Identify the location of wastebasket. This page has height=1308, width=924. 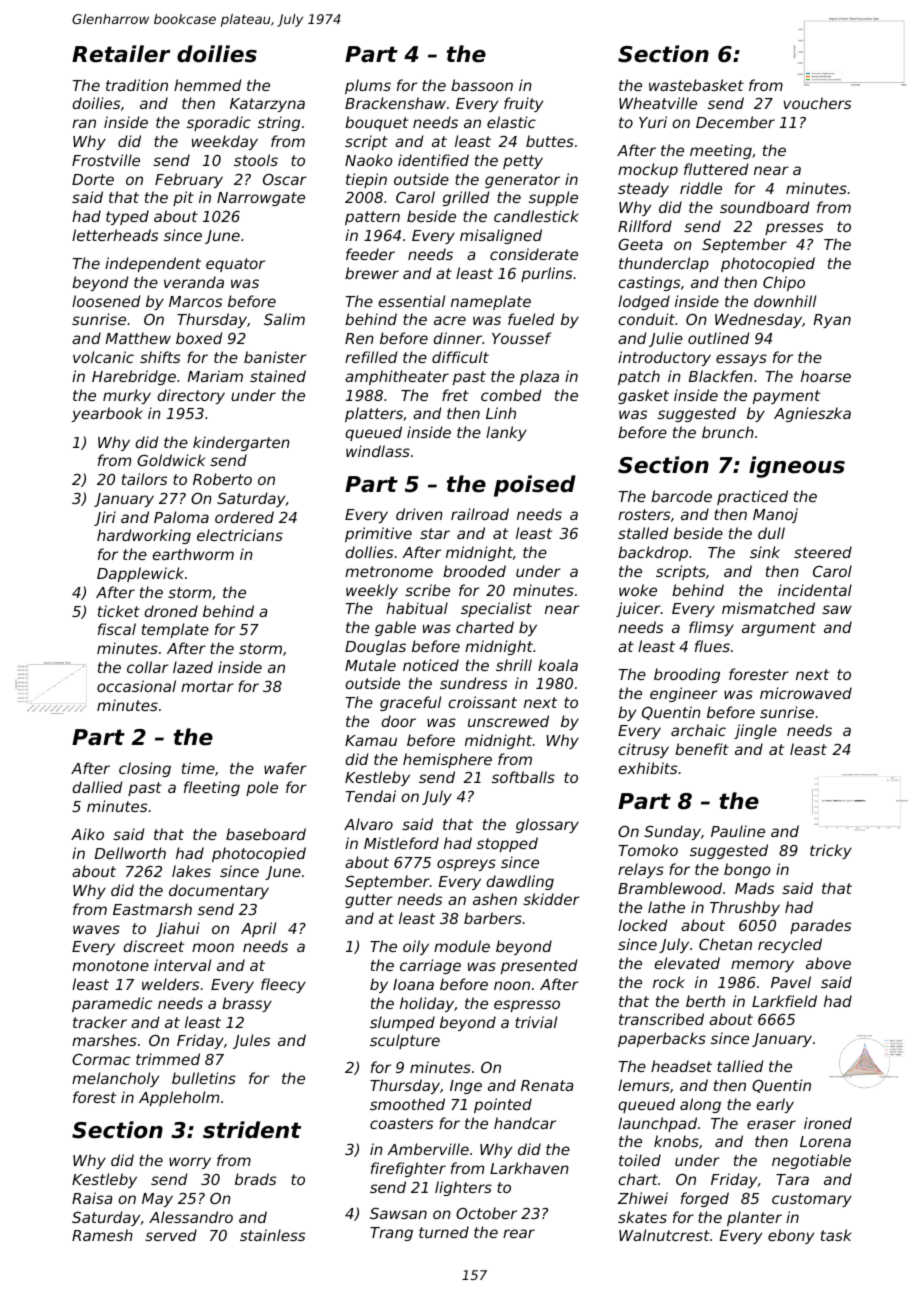
(696, 85).
